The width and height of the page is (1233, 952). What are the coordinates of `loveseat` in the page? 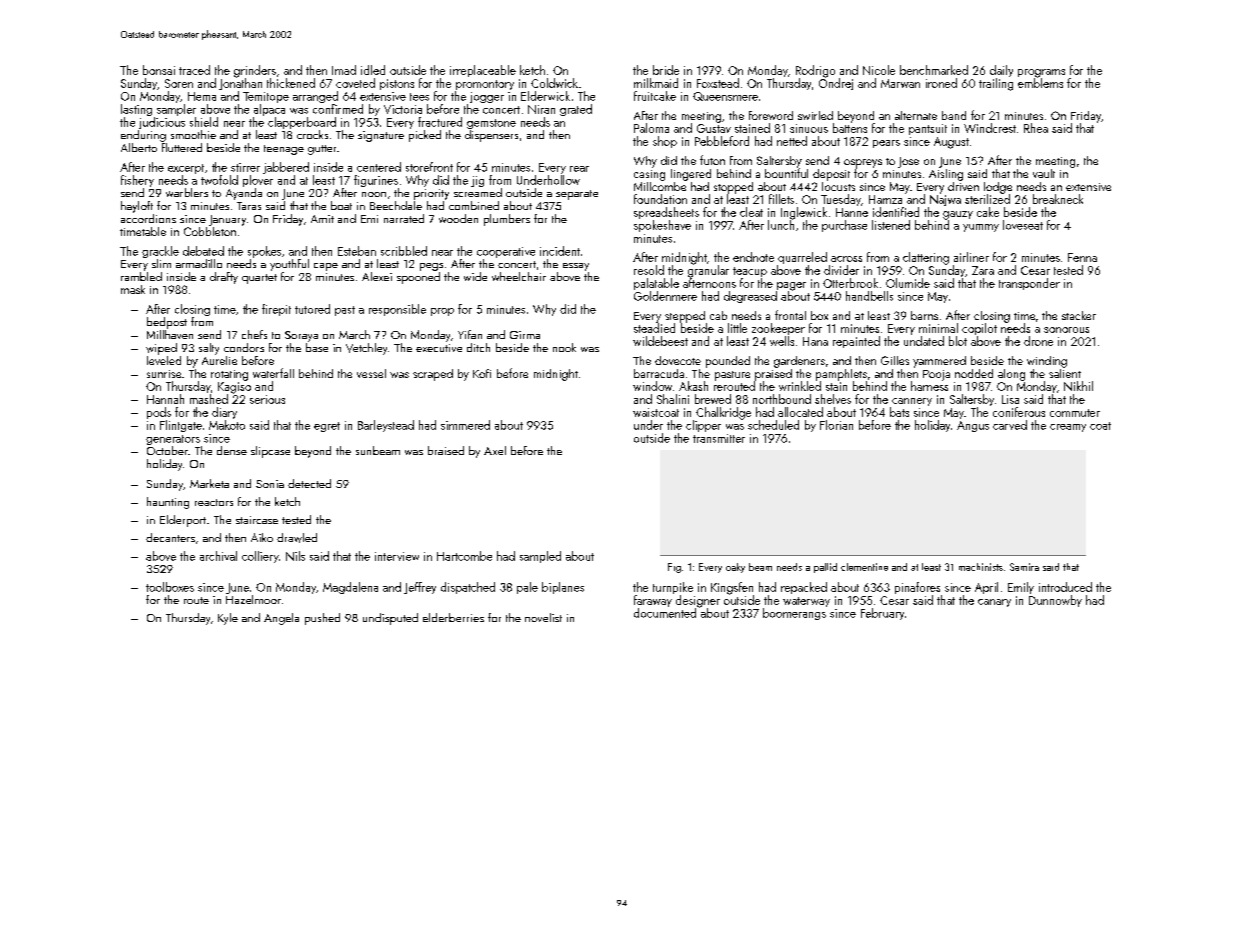 It's located at (1023, 225).
